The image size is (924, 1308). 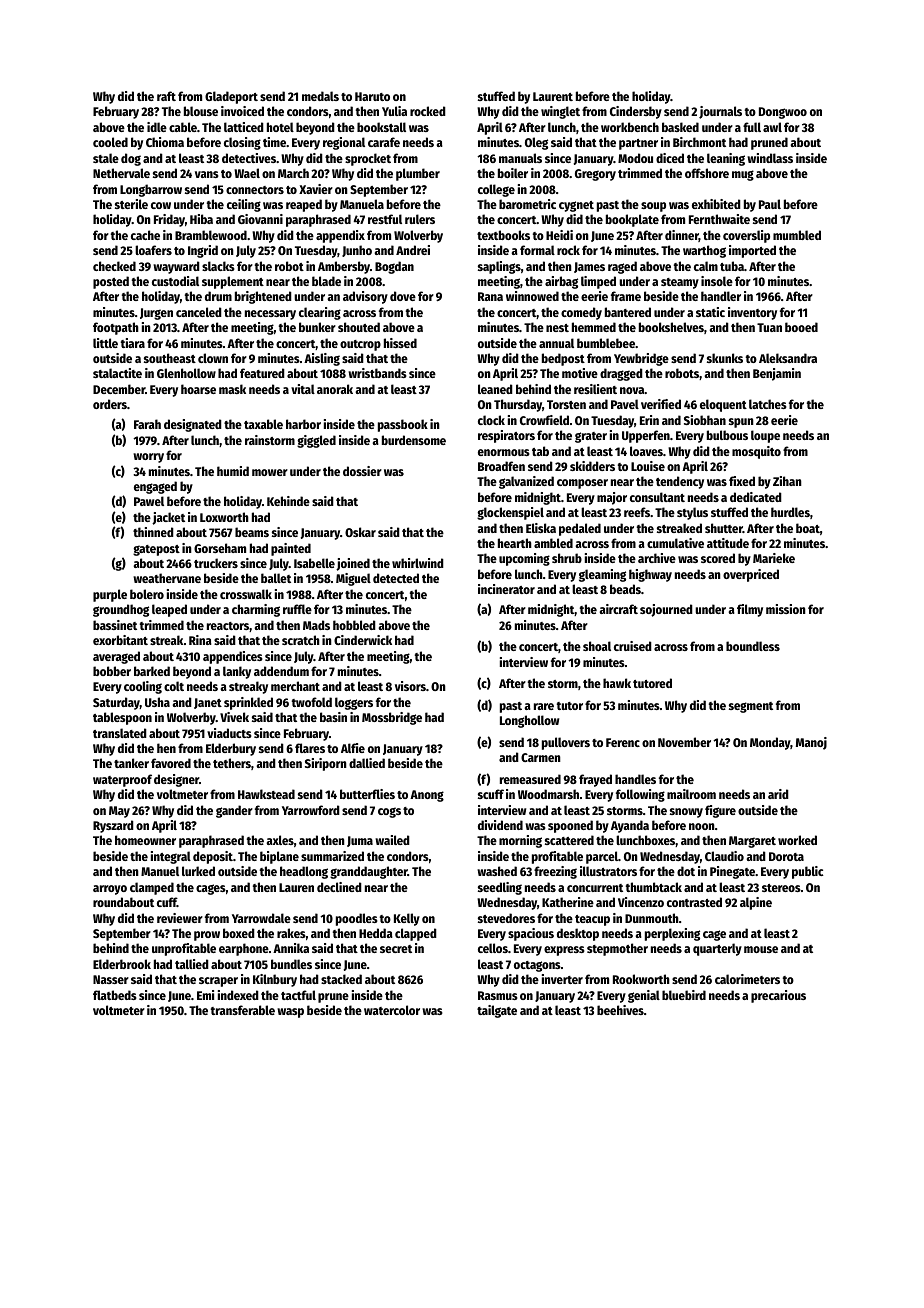 I want to click on James, so click(x=589, y=267).
